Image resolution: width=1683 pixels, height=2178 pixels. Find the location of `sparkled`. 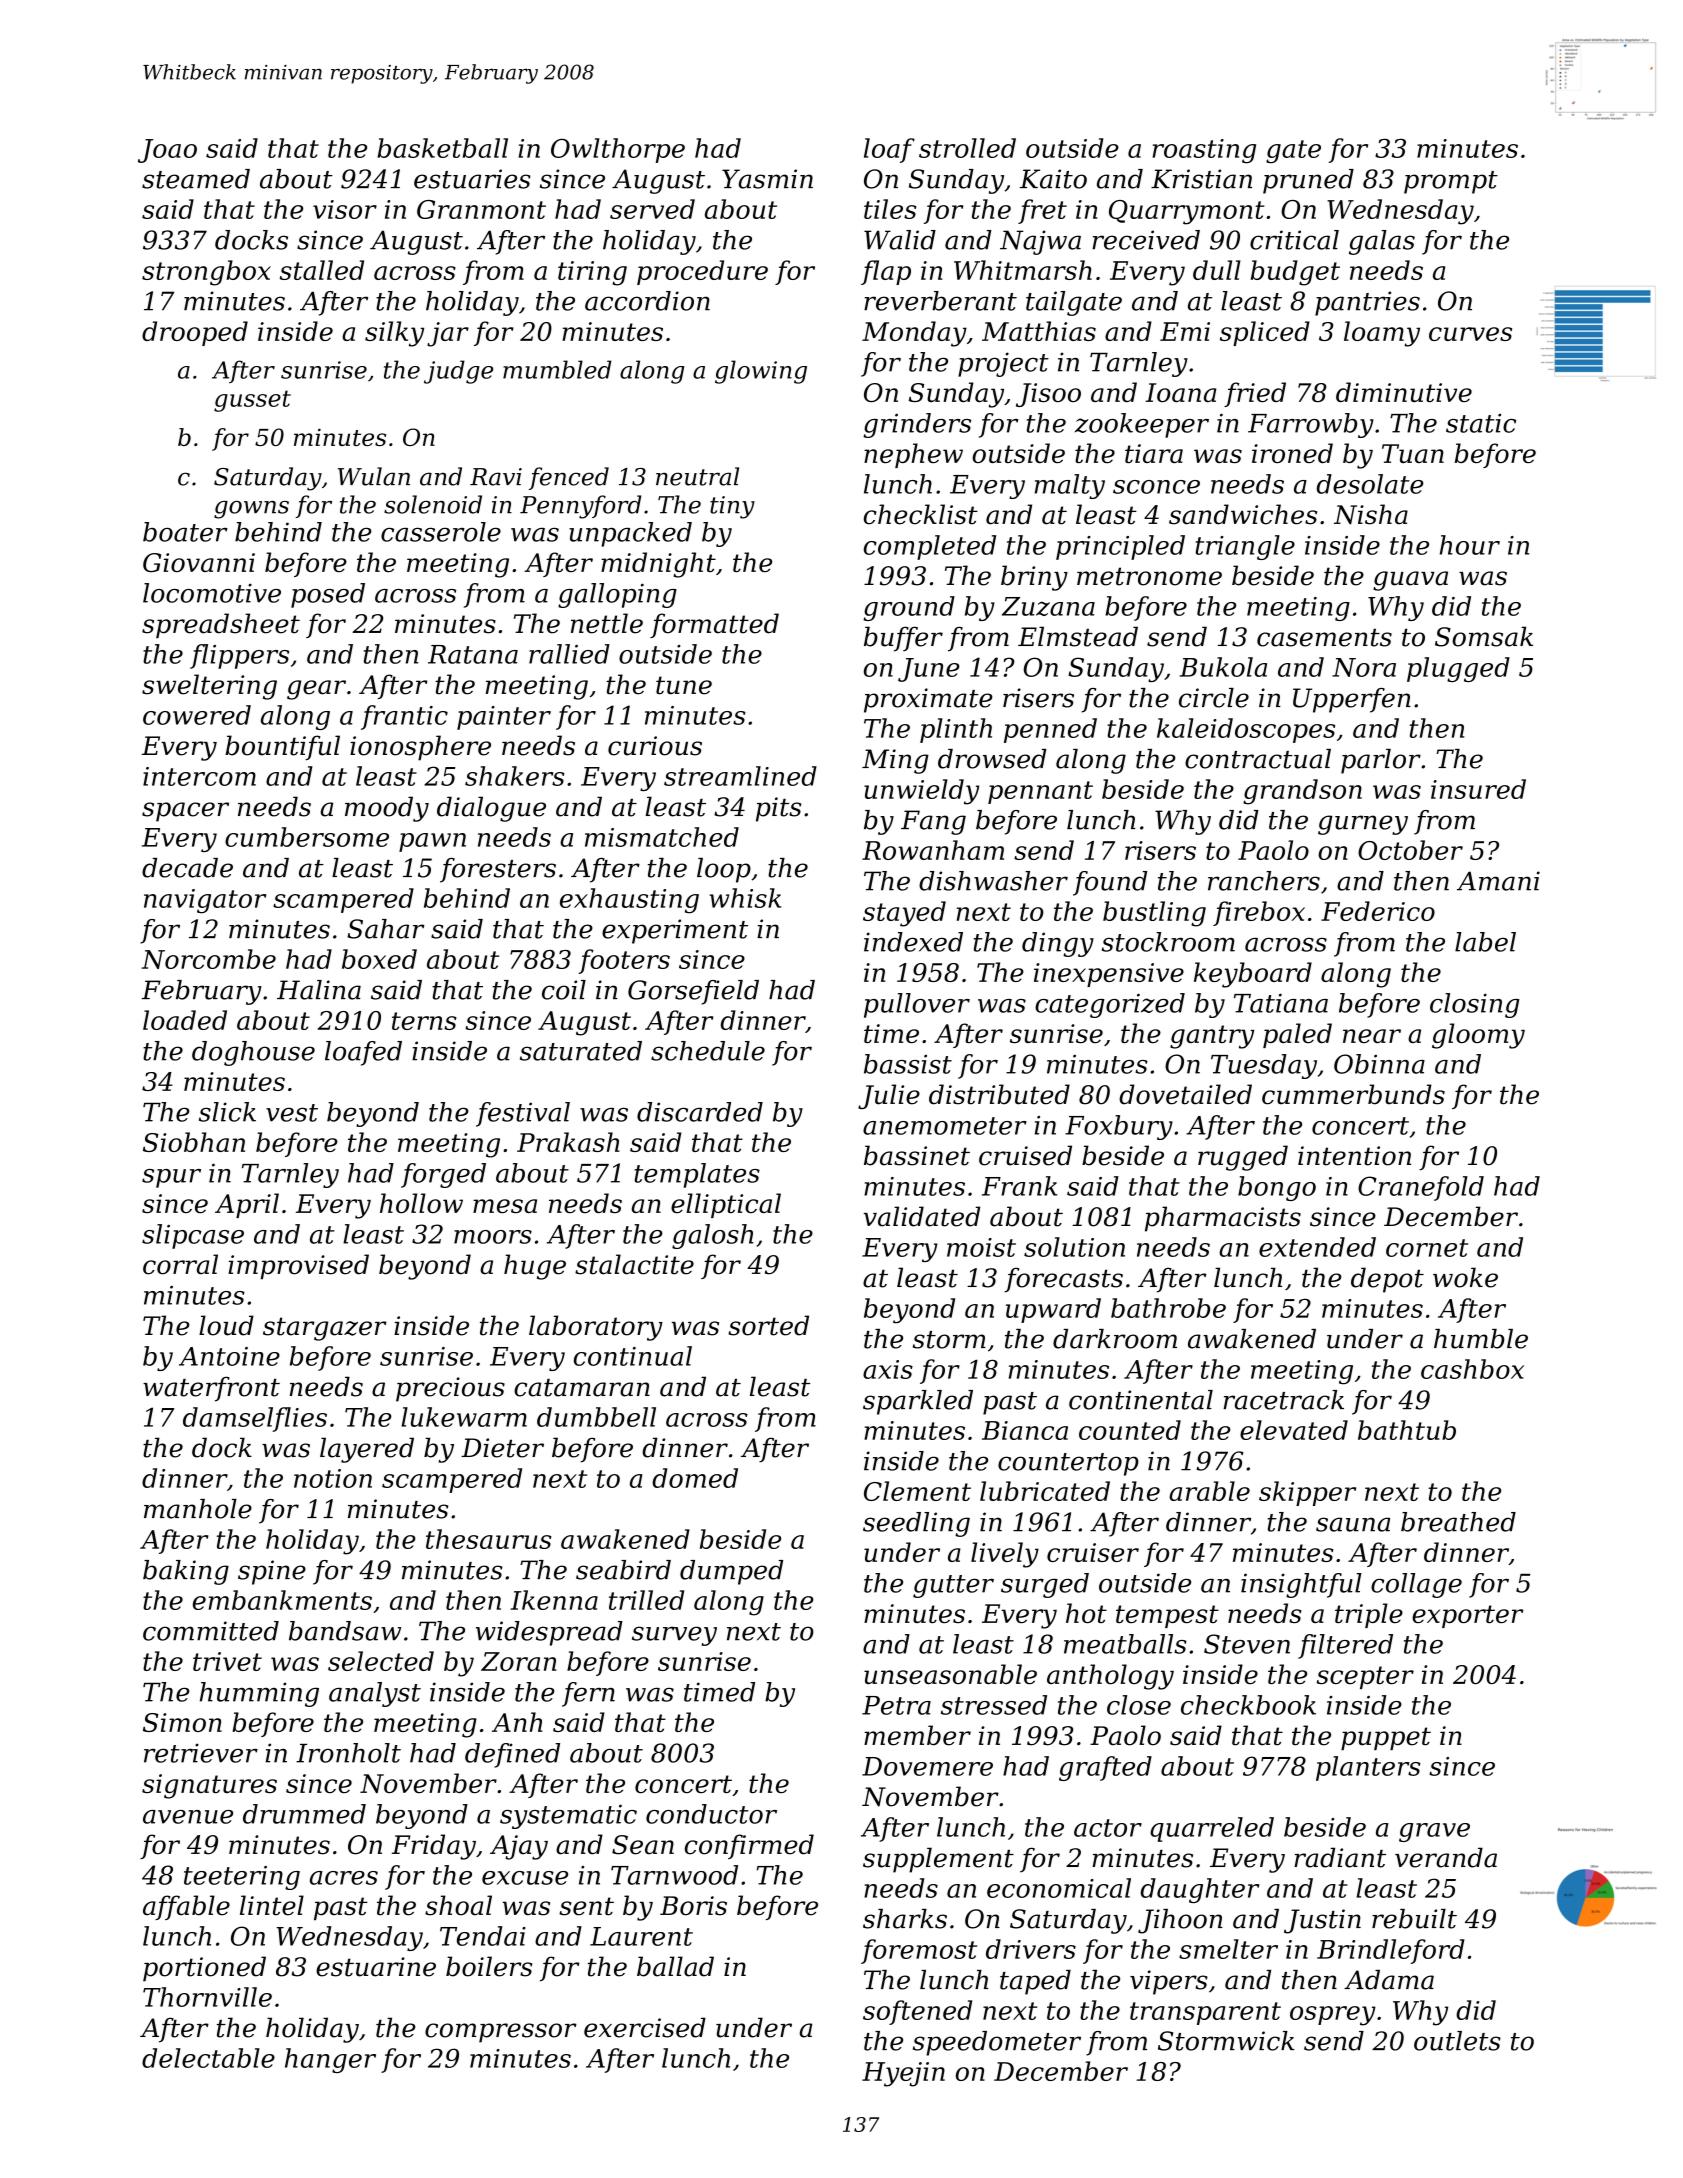

sparkled is located at coordinates (918, 1402).
